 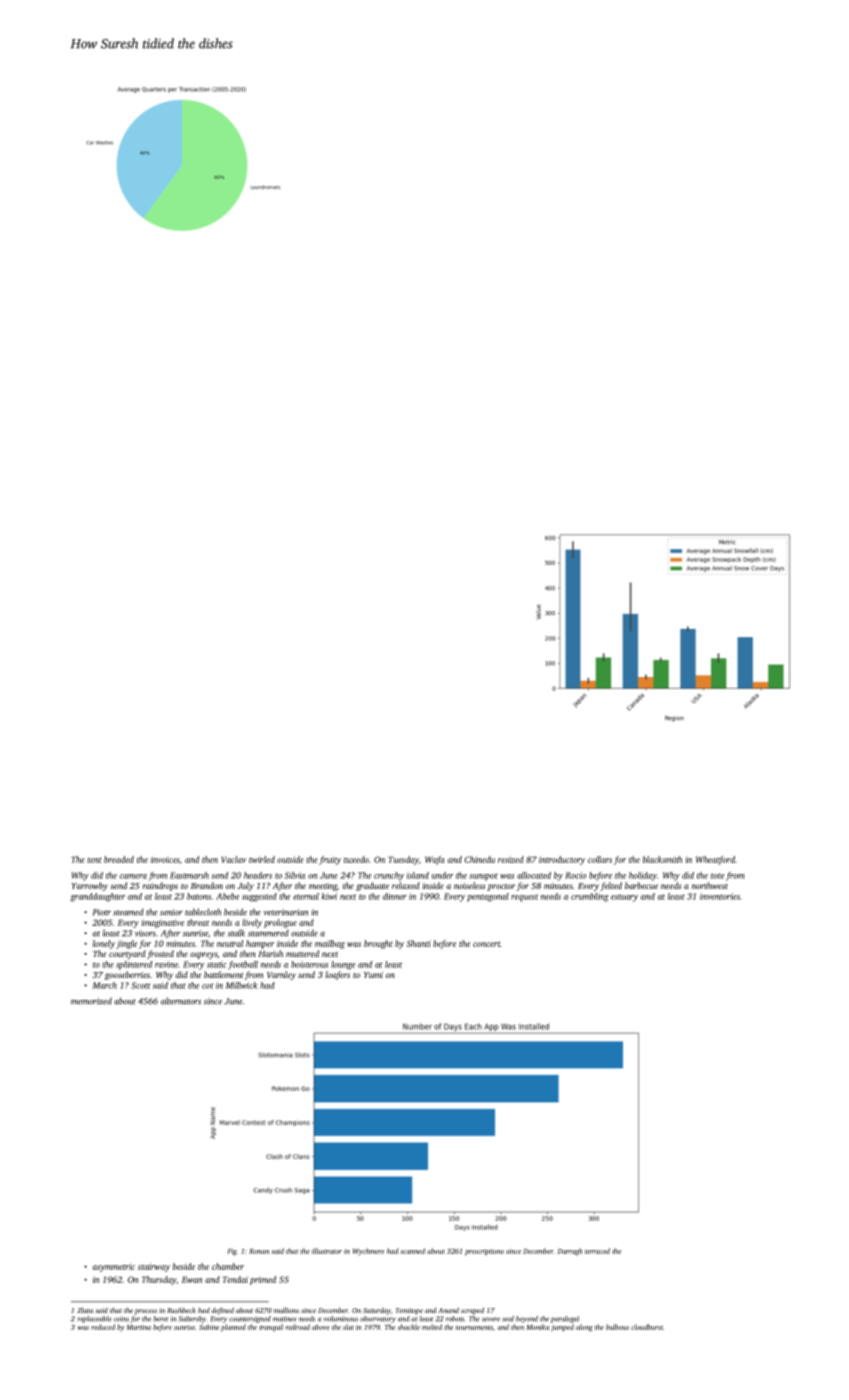 What do you see at coordinates (154, 1267) in the screenshot?
I see `stairway` at bounding box center [154, 1267].
